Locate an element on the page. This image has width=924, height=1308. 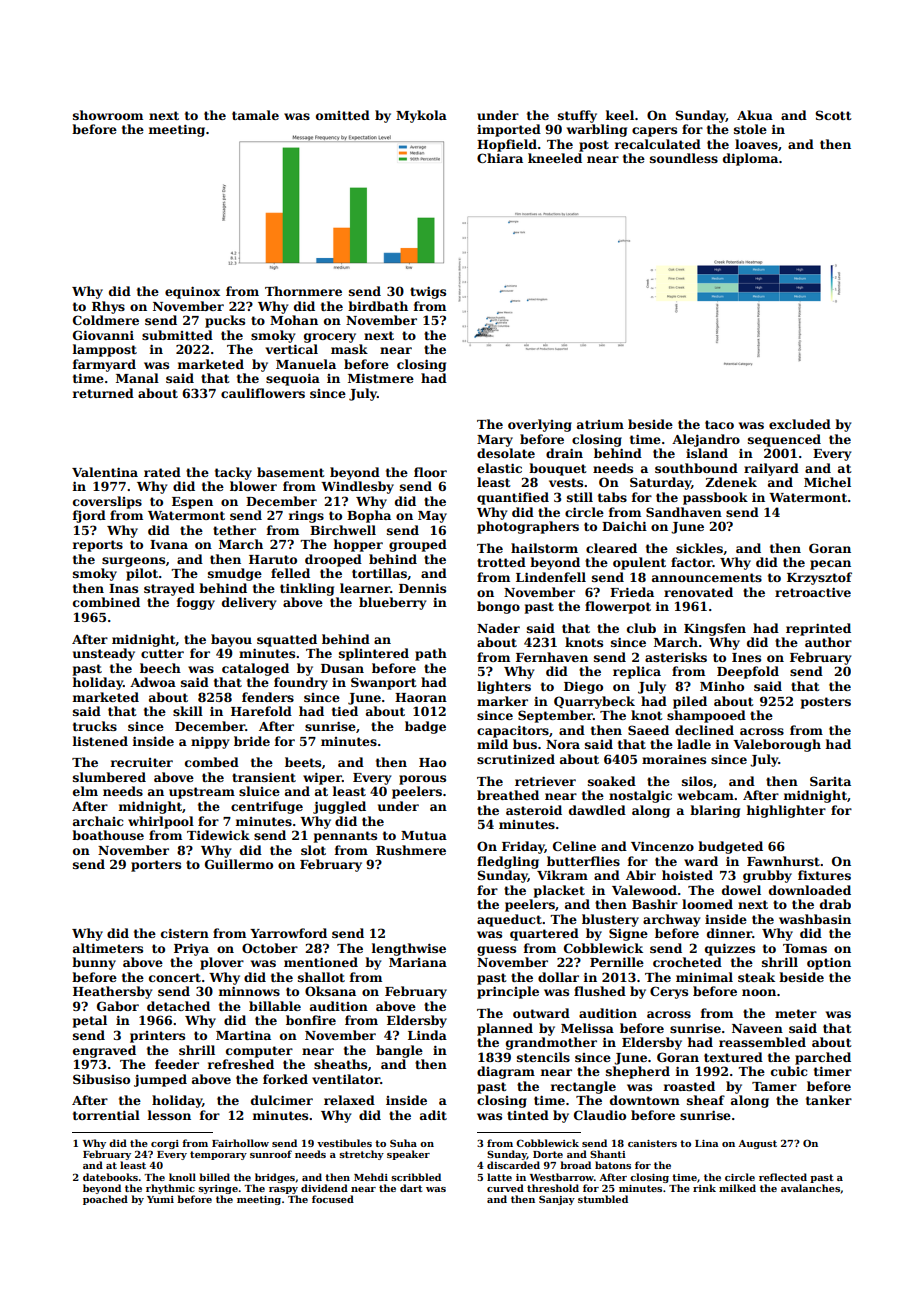
capers is located at coordinates (654, 132).
